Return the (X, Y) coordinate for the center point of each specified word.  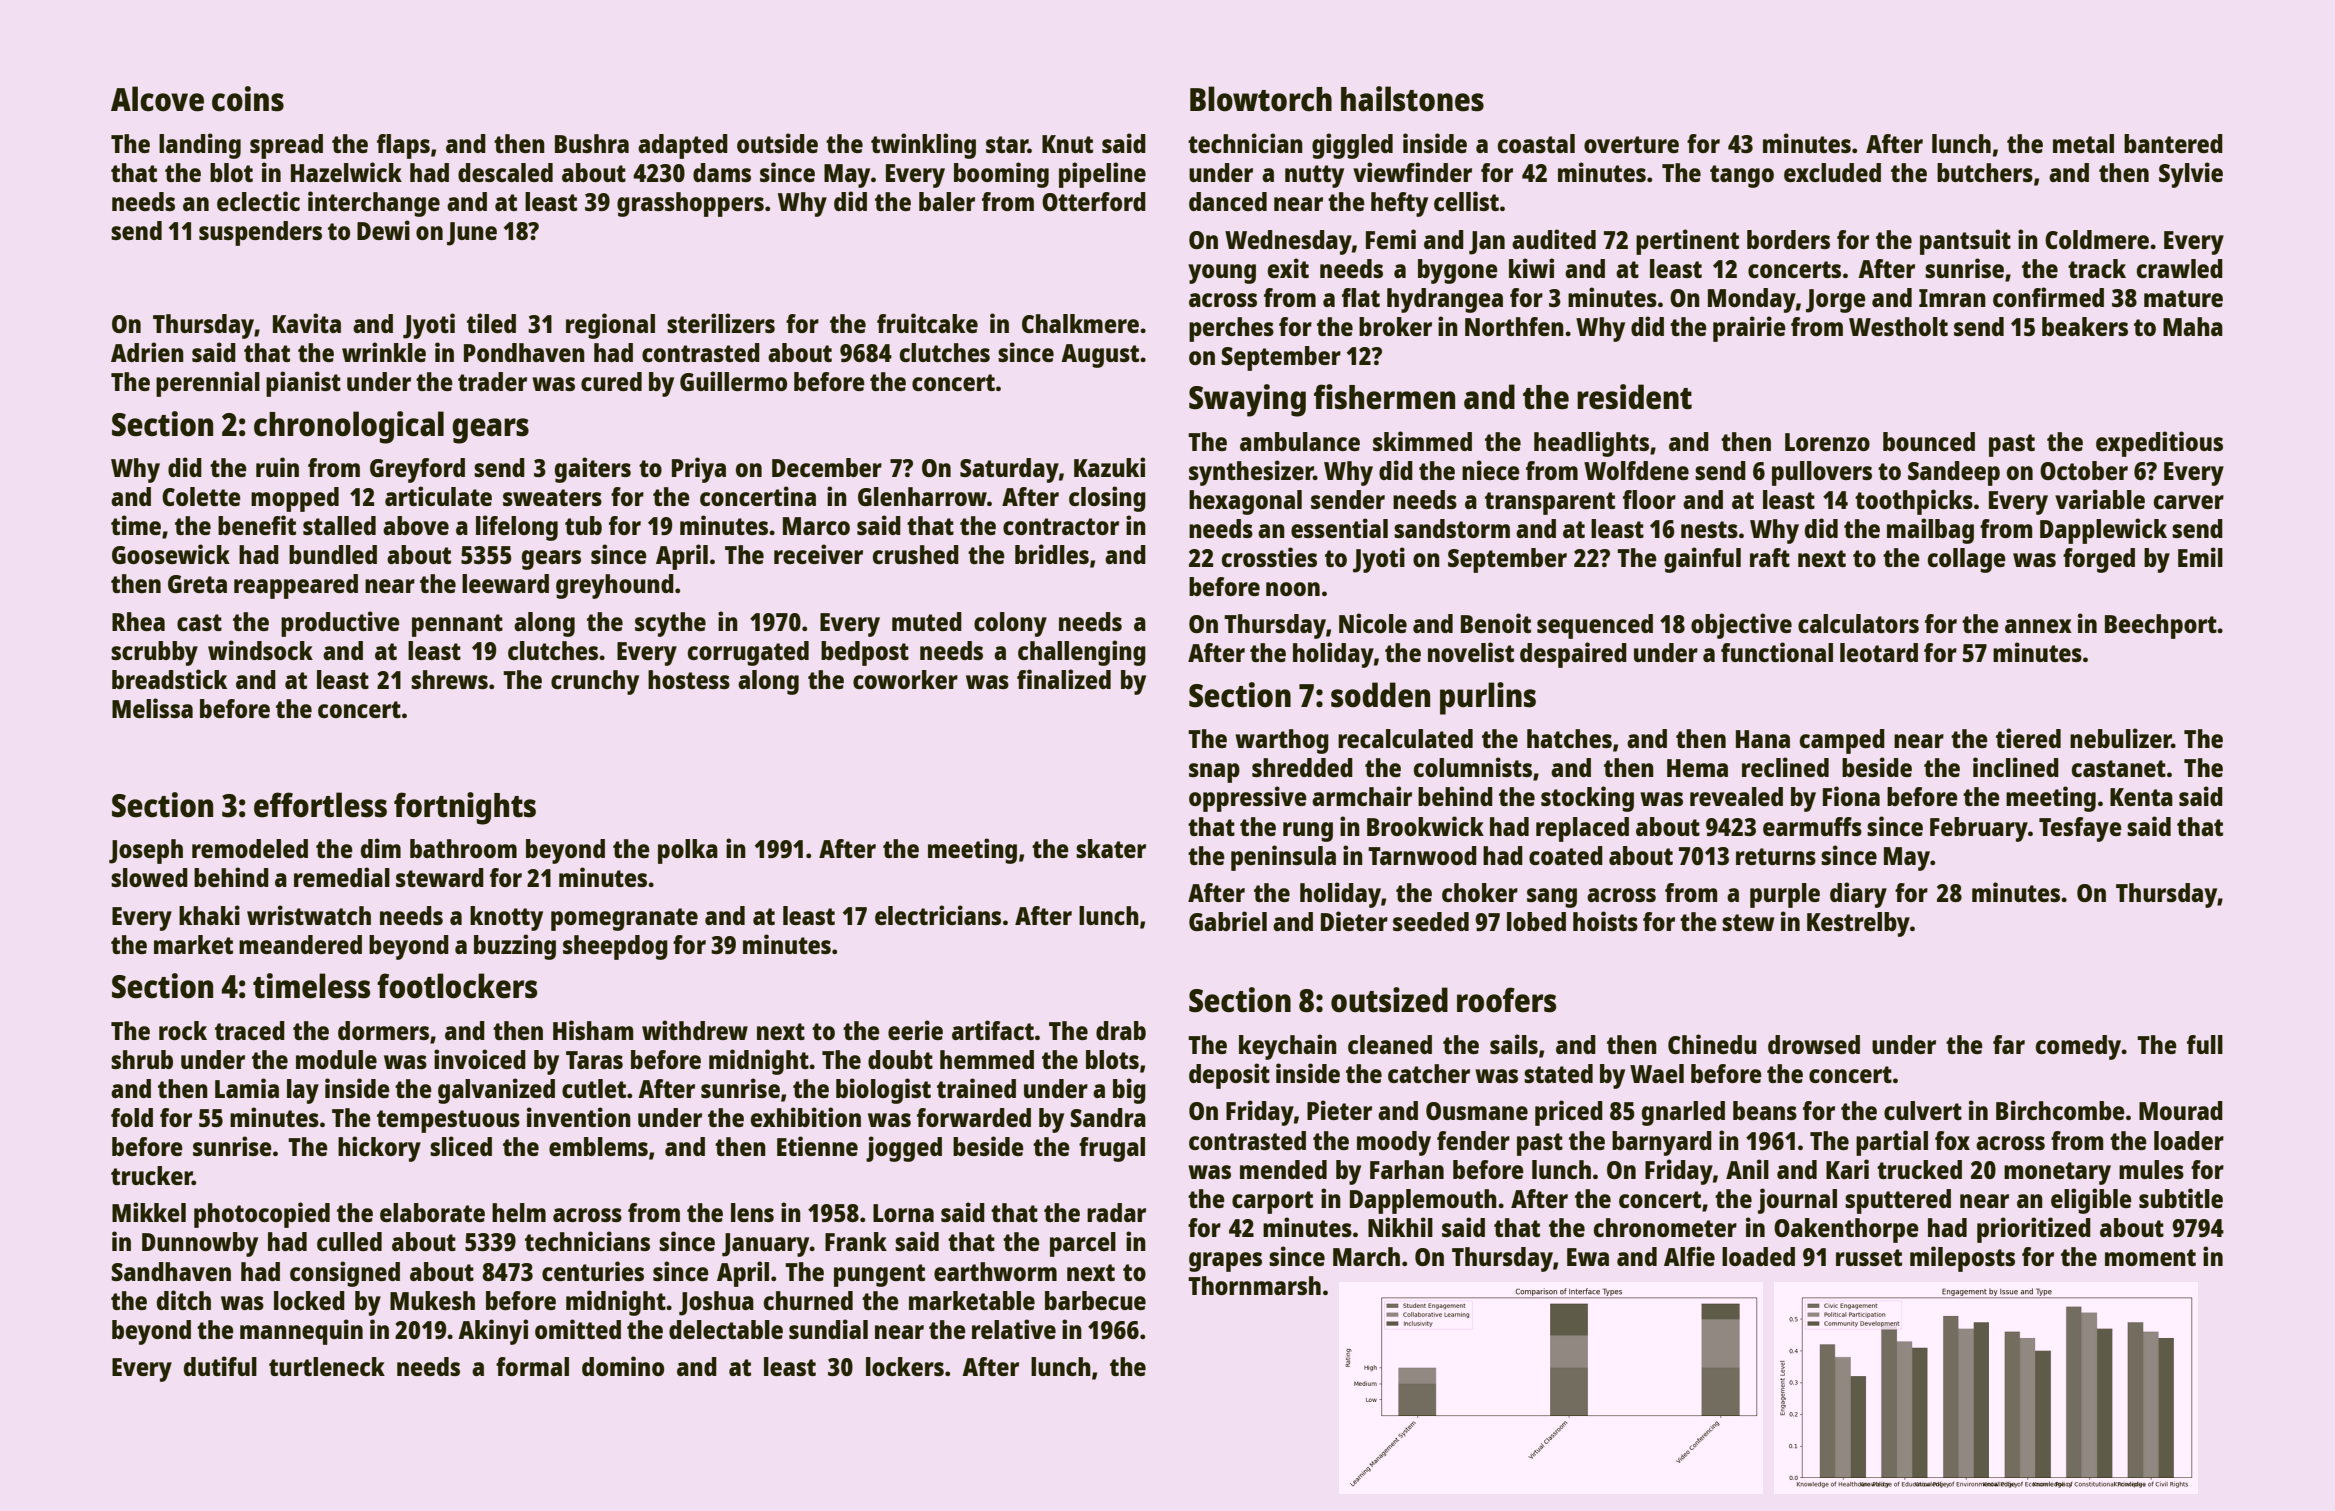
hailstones (1412, 99)
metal (2083, 143)
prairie (1749, 329)
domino (623, 1366)
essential (1339, 528)
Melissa (152, 708)
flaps (403, 146)
